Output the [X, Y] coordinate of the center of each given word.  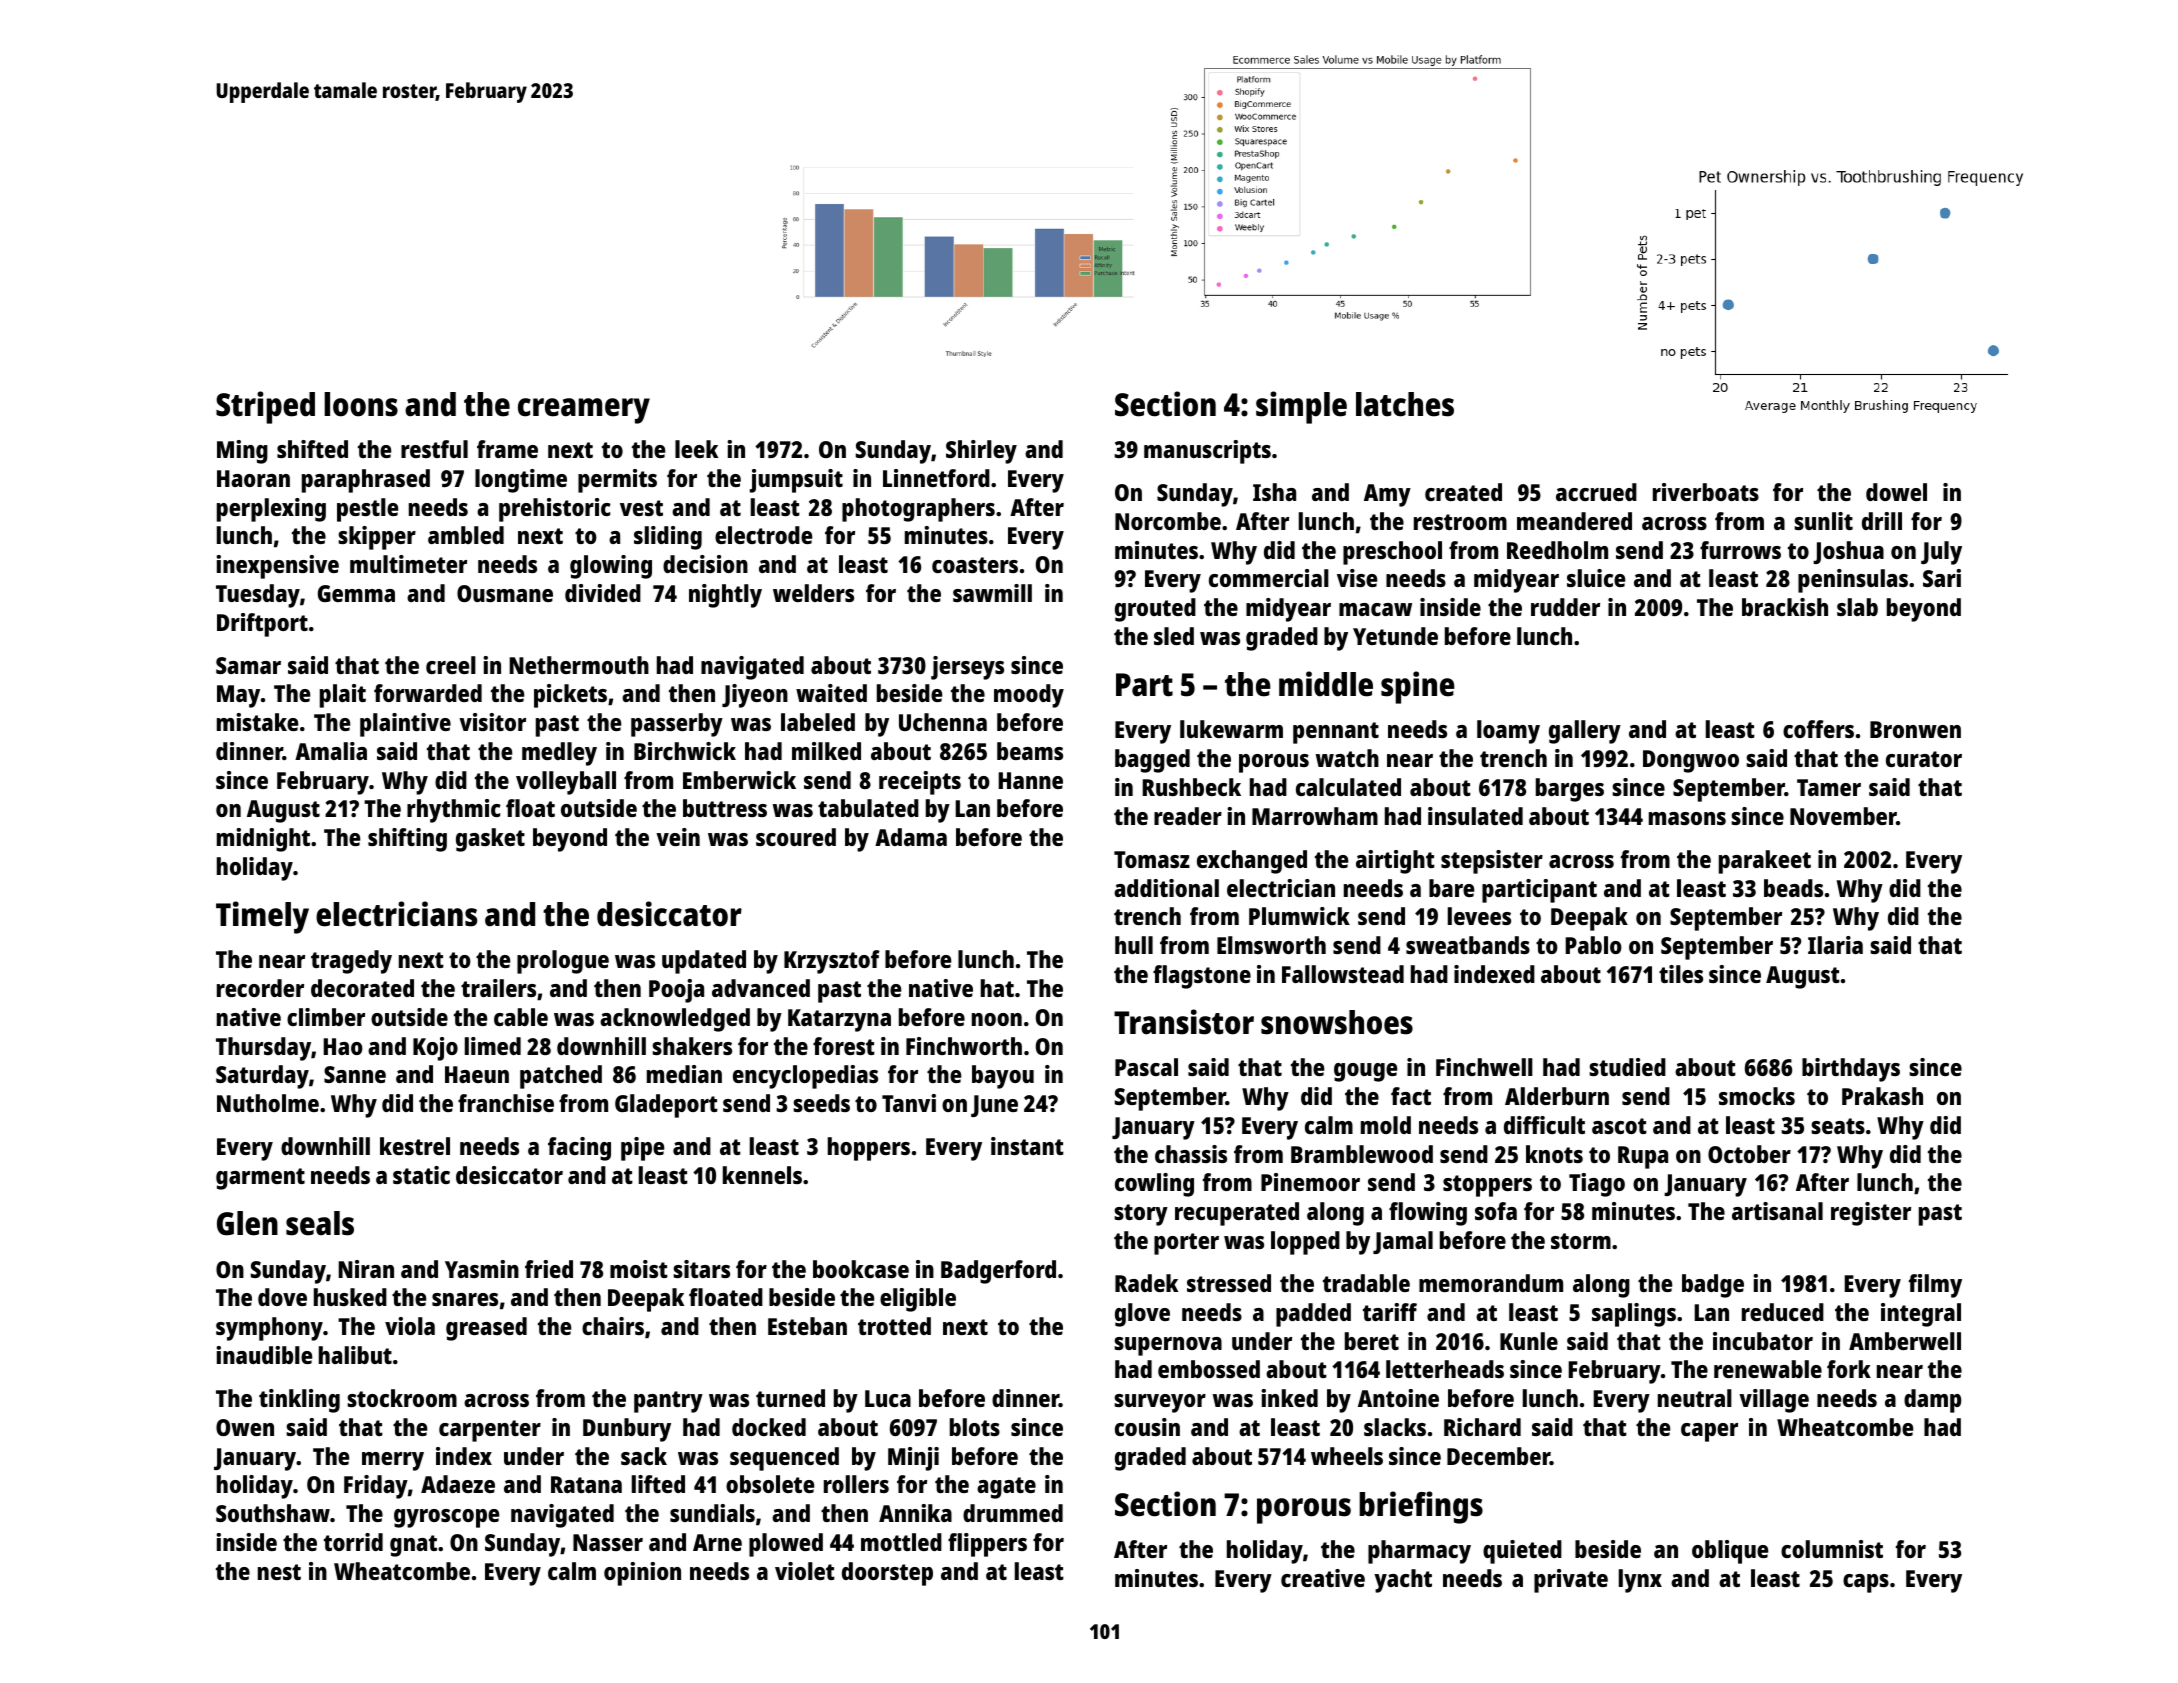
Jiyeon [755, 696]
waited [831, 693]
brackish [1785, 607]
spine [1418, 687]
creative [1323, 1578]
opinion [642, 1574]
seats [1838, 1126]
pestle [367, 510]
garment [260, 1179]
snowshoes [1337, 1022]
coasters [975, 565]
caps [1866, 1583]
